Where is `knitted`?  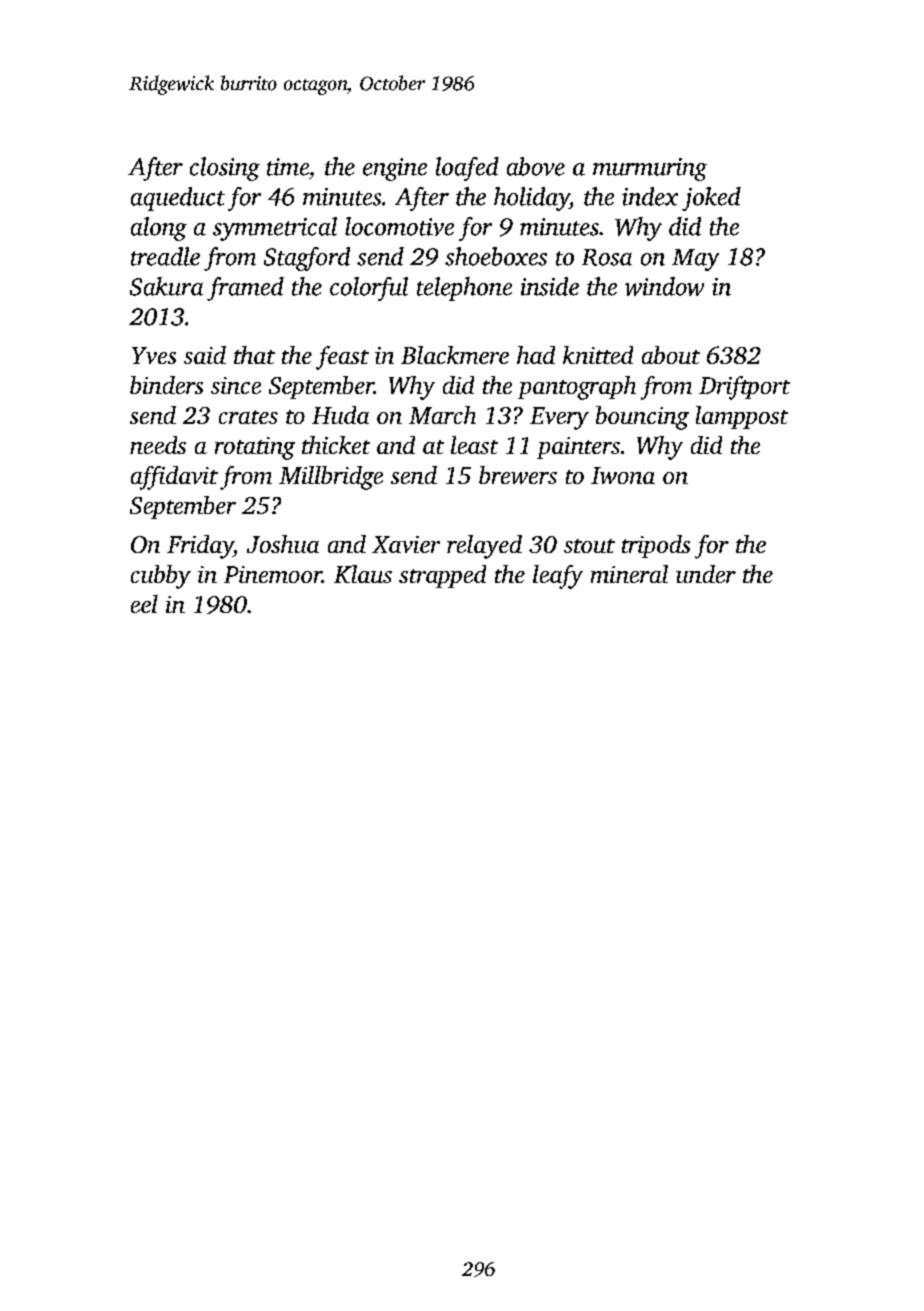 knitted is located at coordinates (598, 355).
